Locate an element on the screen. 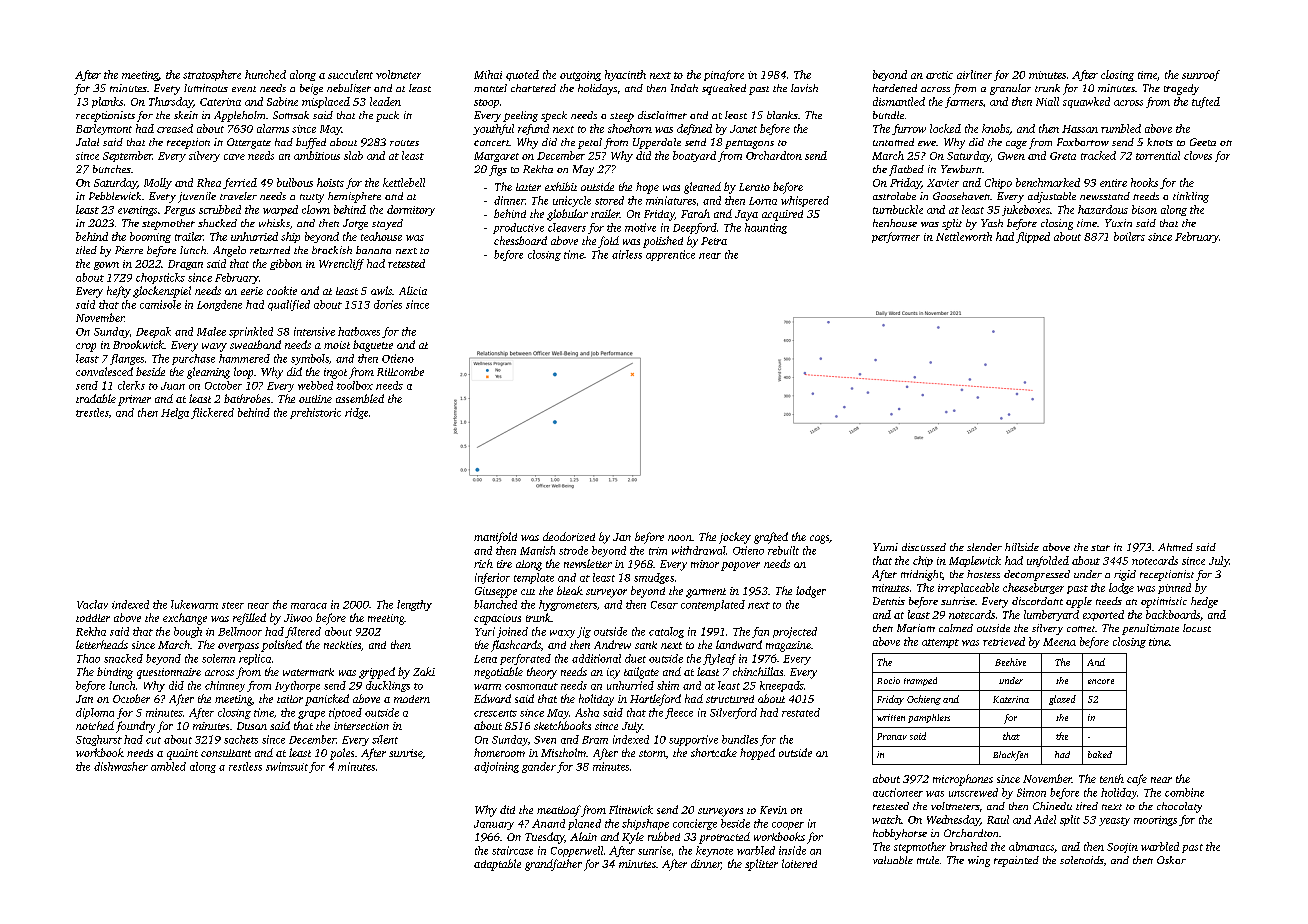  Nettleworth is located at coordinates (964, 236).
